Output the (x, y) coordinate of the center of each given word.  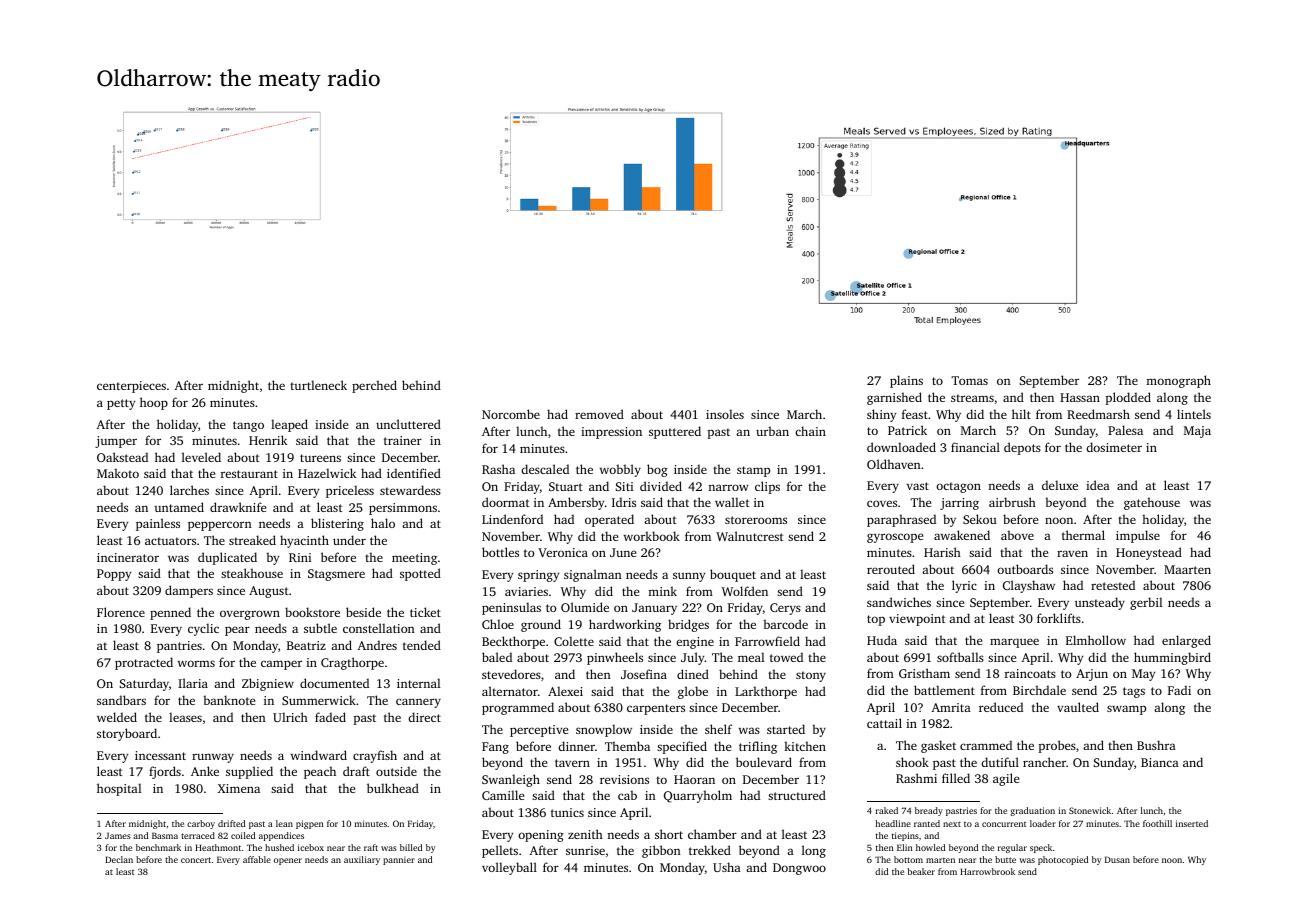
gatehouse (1152, 503)
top (876, 620)
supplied (249, 772)
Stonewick (1090, 810)
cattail (884, 723)
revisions (624, 779)
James (118, 835)
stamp (753, 471)
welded (117, 717)
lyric (964, 586)
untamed (179, 507)
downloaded (901, 447)
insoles (725, 414)
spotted (420, 574)
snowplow (604, 730)
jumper (116, 442)
